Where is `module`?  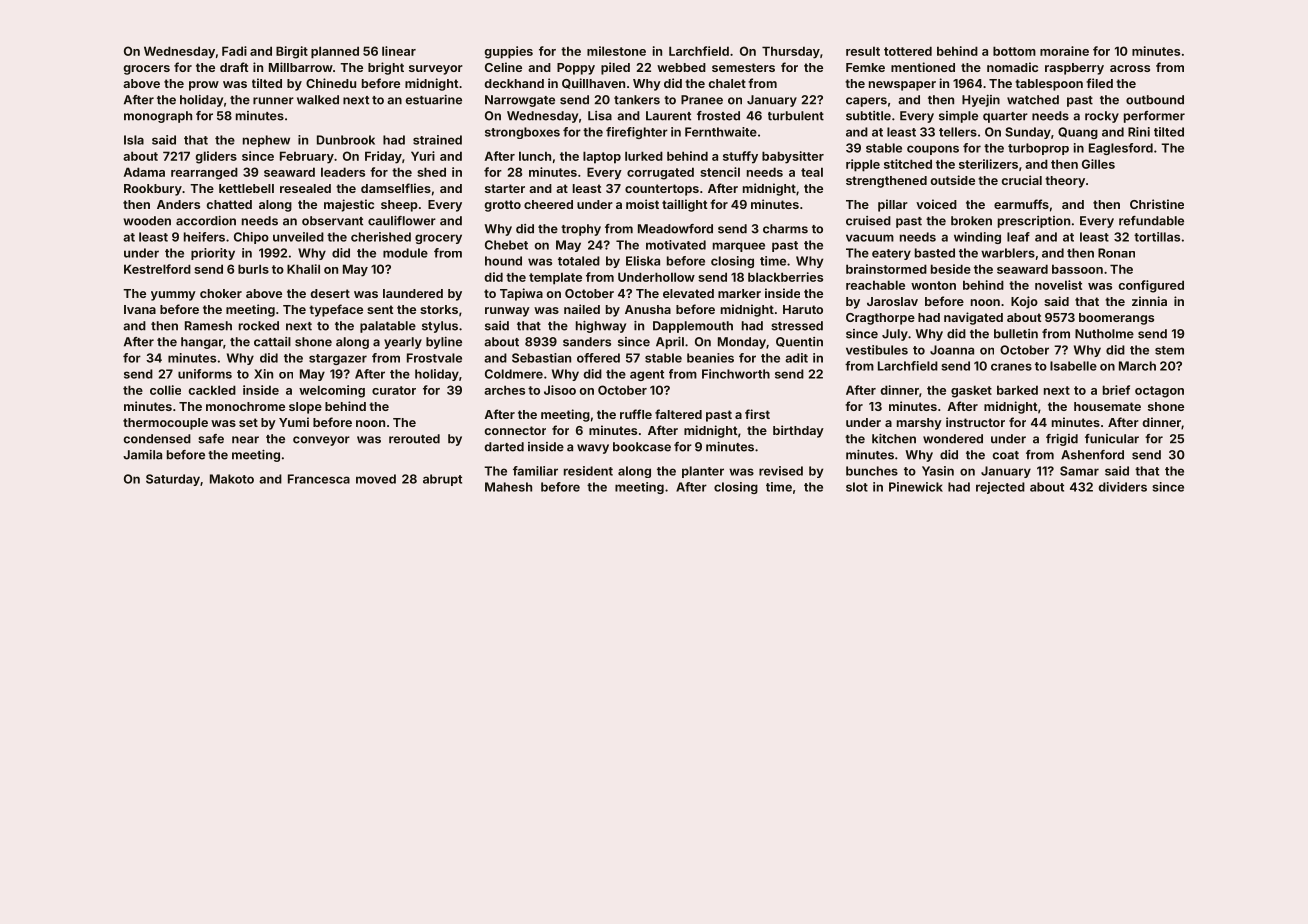 module is located at coordinates (405, 253).
